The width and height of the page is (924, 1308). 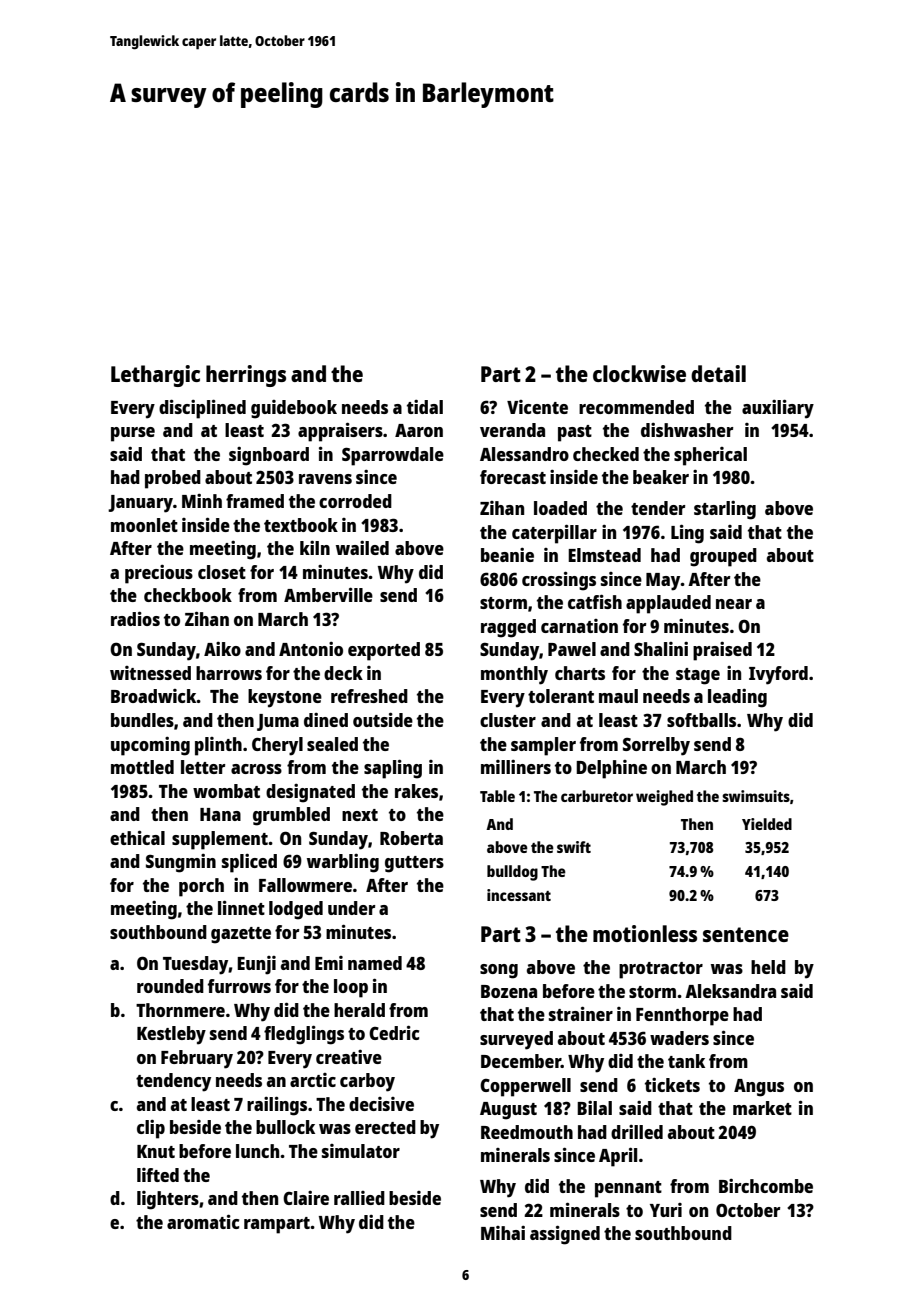 What do you see at coordinates (203, 1221) in the page?
I see `aromatic` at bounding box center [203, 1221].
